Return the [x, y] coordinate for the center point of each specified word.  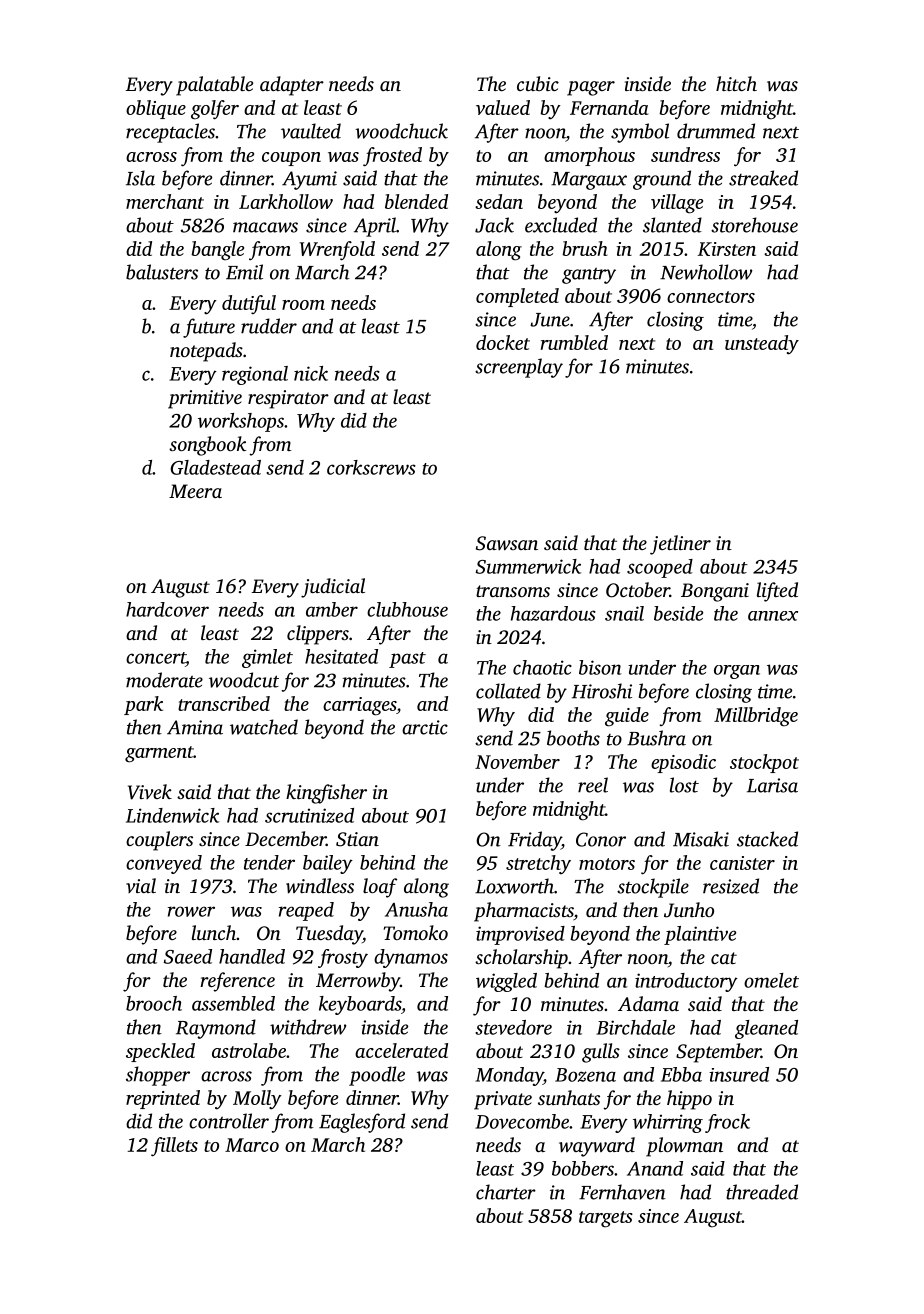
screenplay [519, 368]
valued [503, 107]
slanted [672, 225]
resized [731, 886]
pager [591, 88]
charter [506, 1192]
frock [727, 1123]
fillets [174, 1147]
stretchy [538, 865]
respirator [288, 399]
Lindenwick [172, 815]
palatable [214, 86]
